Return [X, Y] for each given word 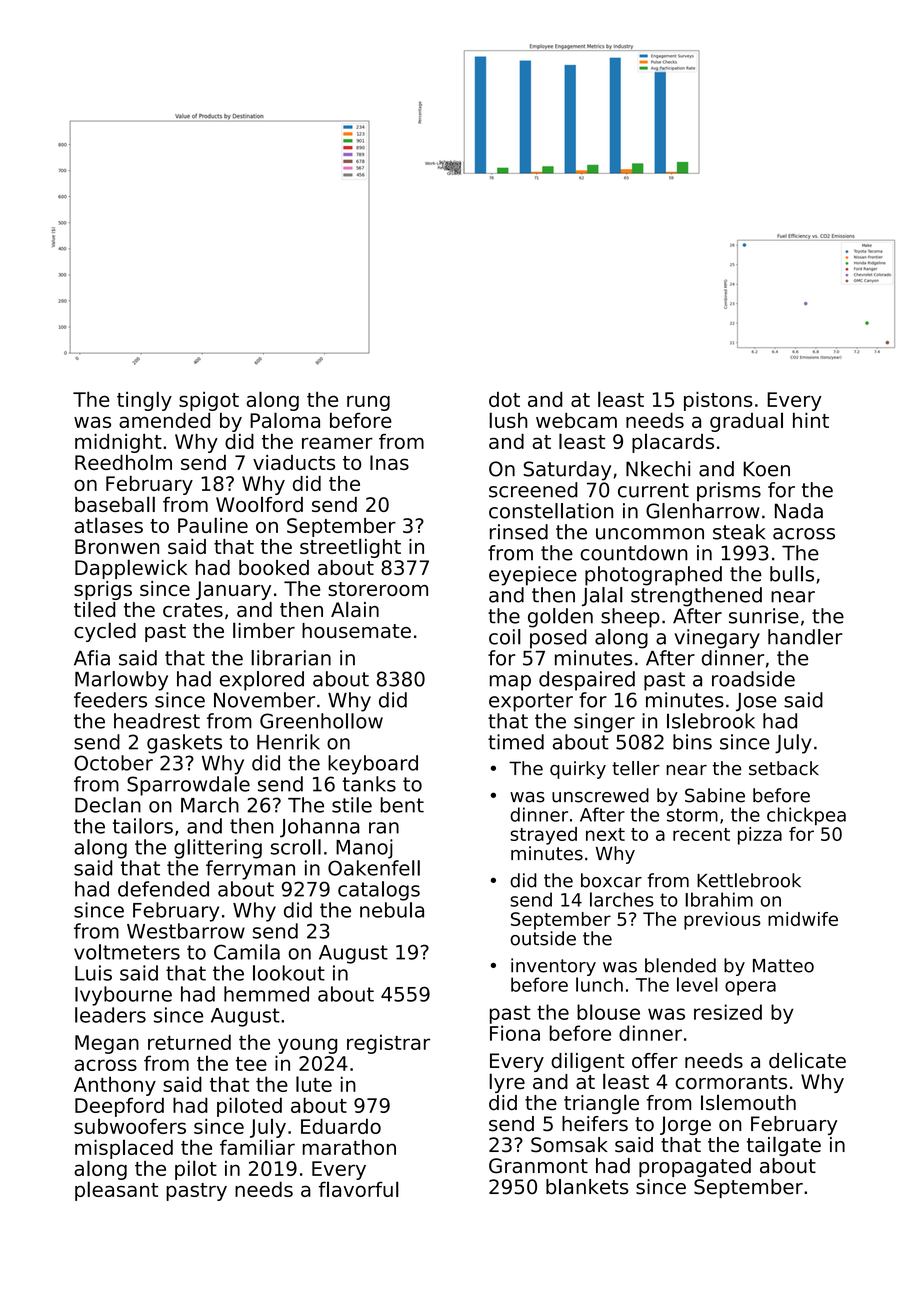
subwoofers [130, 1126]
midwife [803, 919]
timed [516, 742]
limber [264, 630]
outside [543, 938]
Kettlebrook [749, 880]
